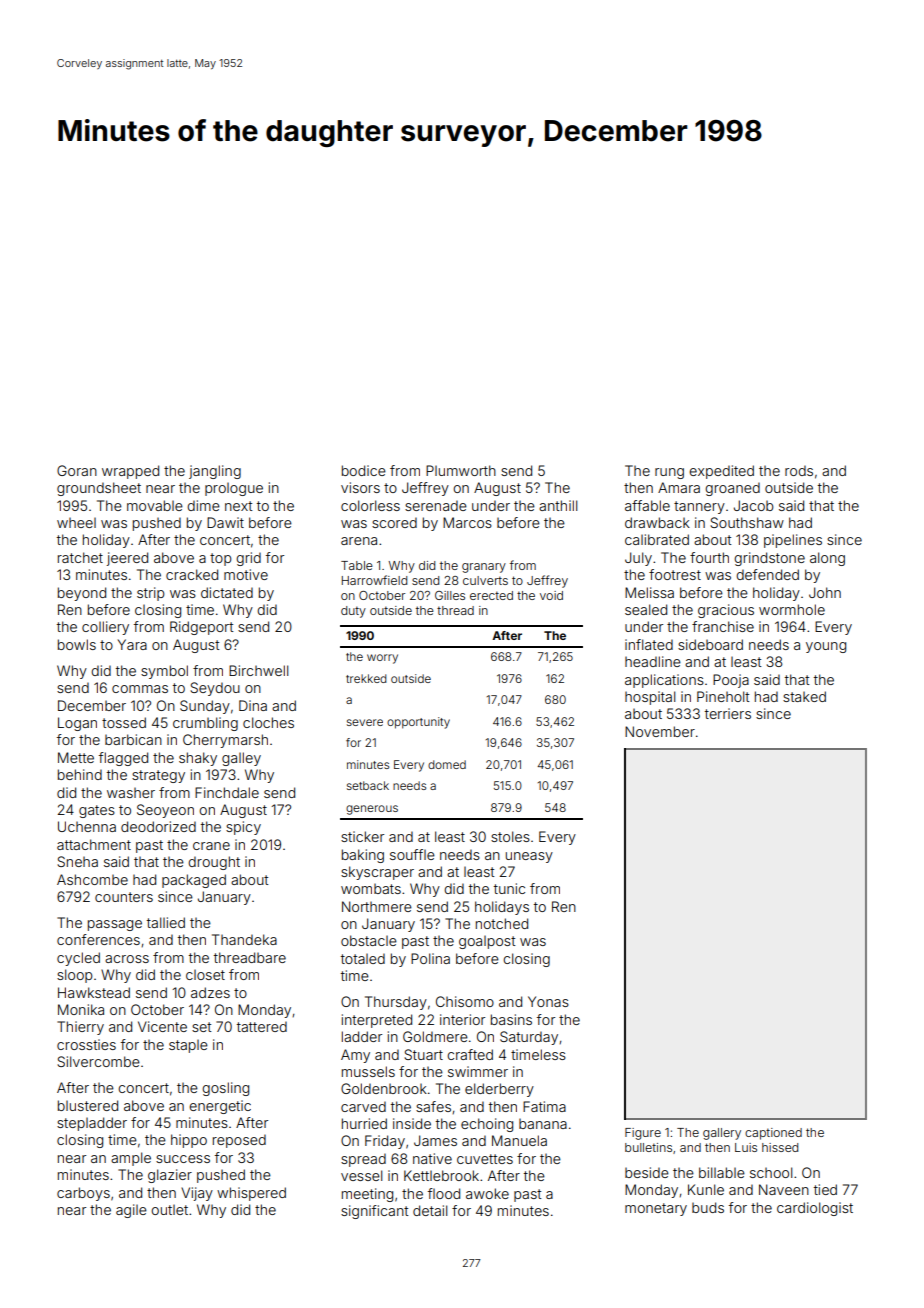 This screenshot has width=924, height=1308. Describe the element at coordinates (210, 992) in the screenshot. I see `adzes` at that location.
